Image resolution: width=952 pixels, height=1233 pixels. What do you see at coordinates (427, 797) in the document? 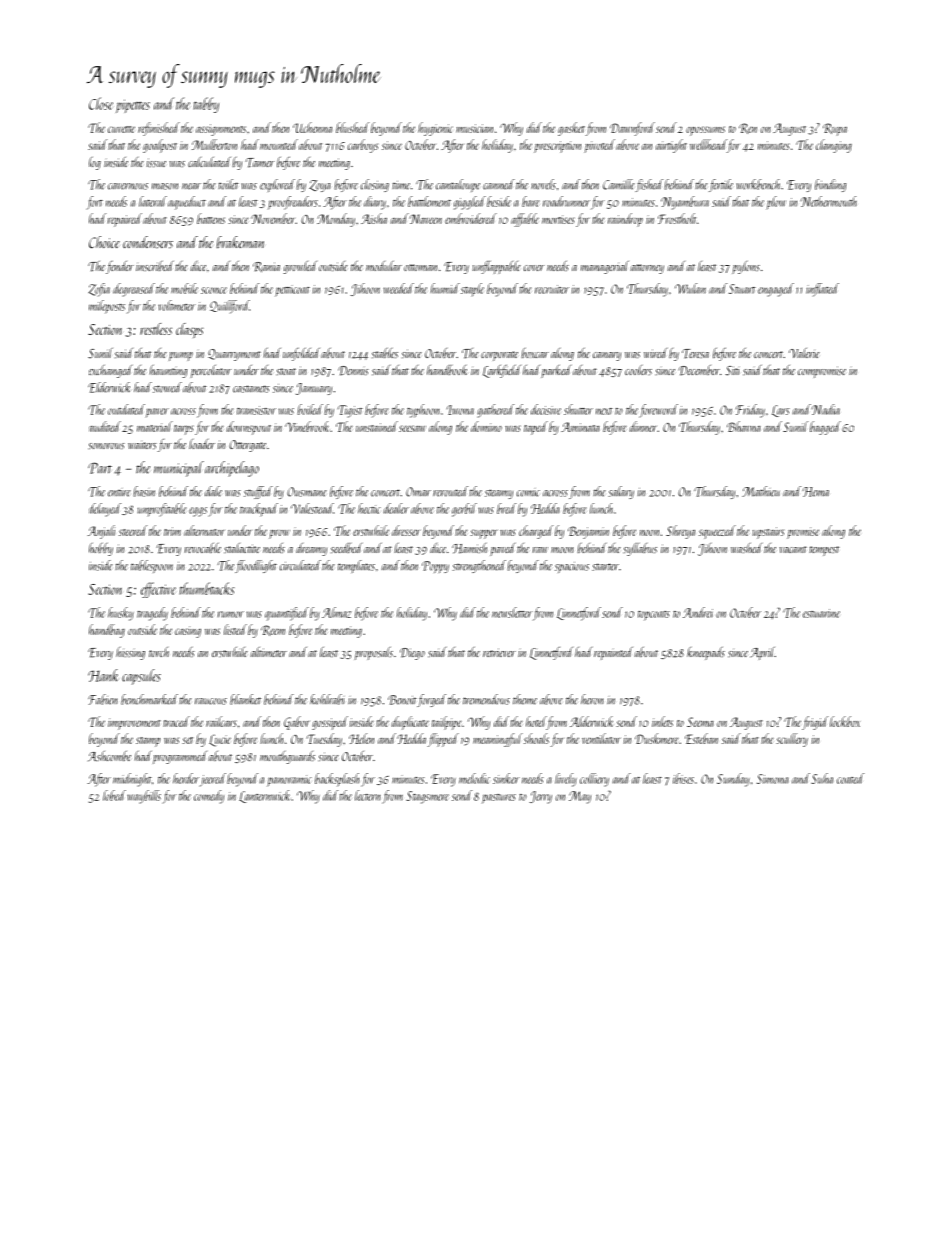
I see `Stagsmere` at bounding box center [427, 797].
